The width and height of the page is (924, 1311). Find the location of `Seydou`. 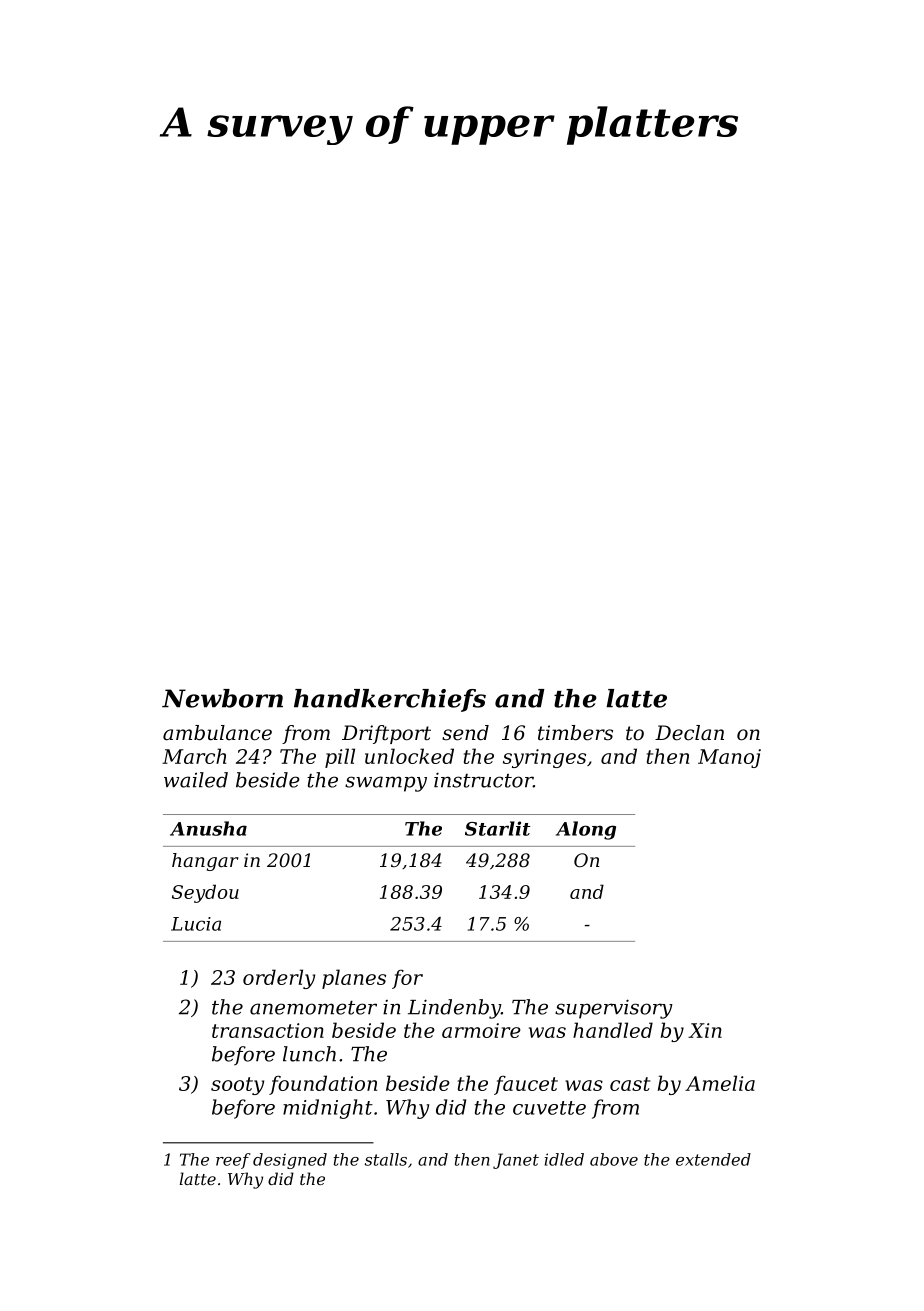

Seydou is located at coordinates (205, 893).
